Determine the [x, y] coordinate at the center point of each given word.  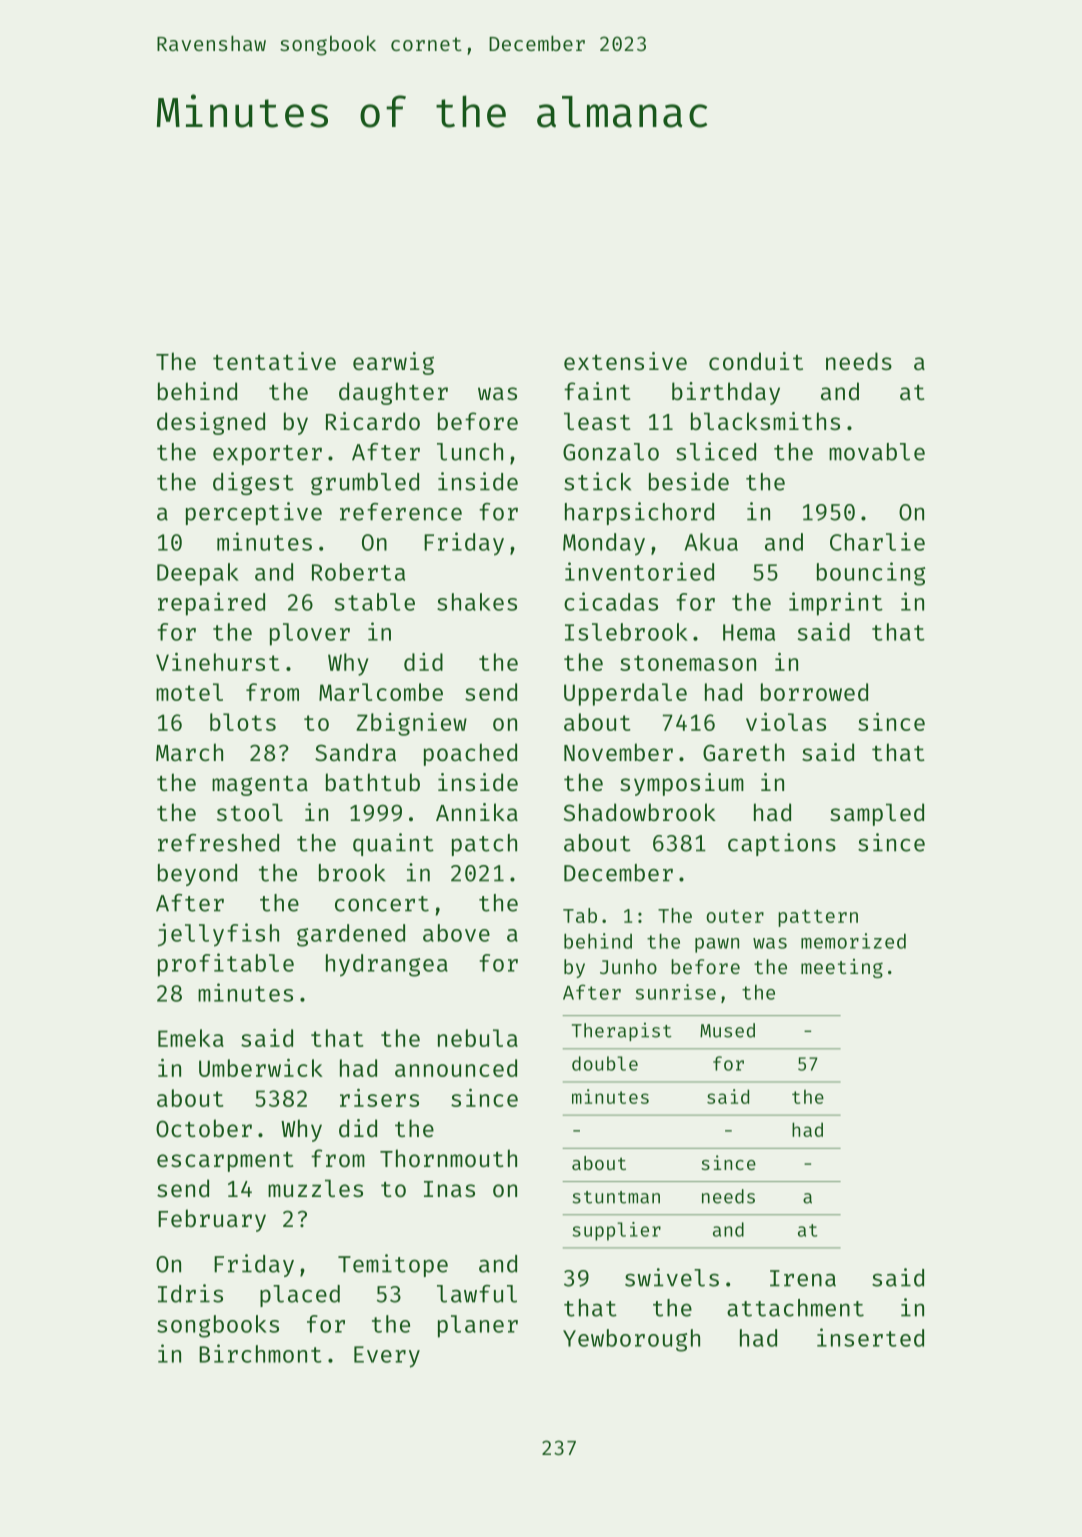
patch [484, 845]
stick [597, 481]
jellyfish [218, 935]
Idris [190, 1293]
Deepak [198, 574]
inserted [870, 1337]
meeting [842, 968]
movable [877, 452]
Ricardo [373, 421]
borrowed [814, 692]
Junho [628, 966]
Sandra [355, 752]
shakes [477, 602]
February [212, 1220]
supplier [616, 1231]
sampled [877, 814]
